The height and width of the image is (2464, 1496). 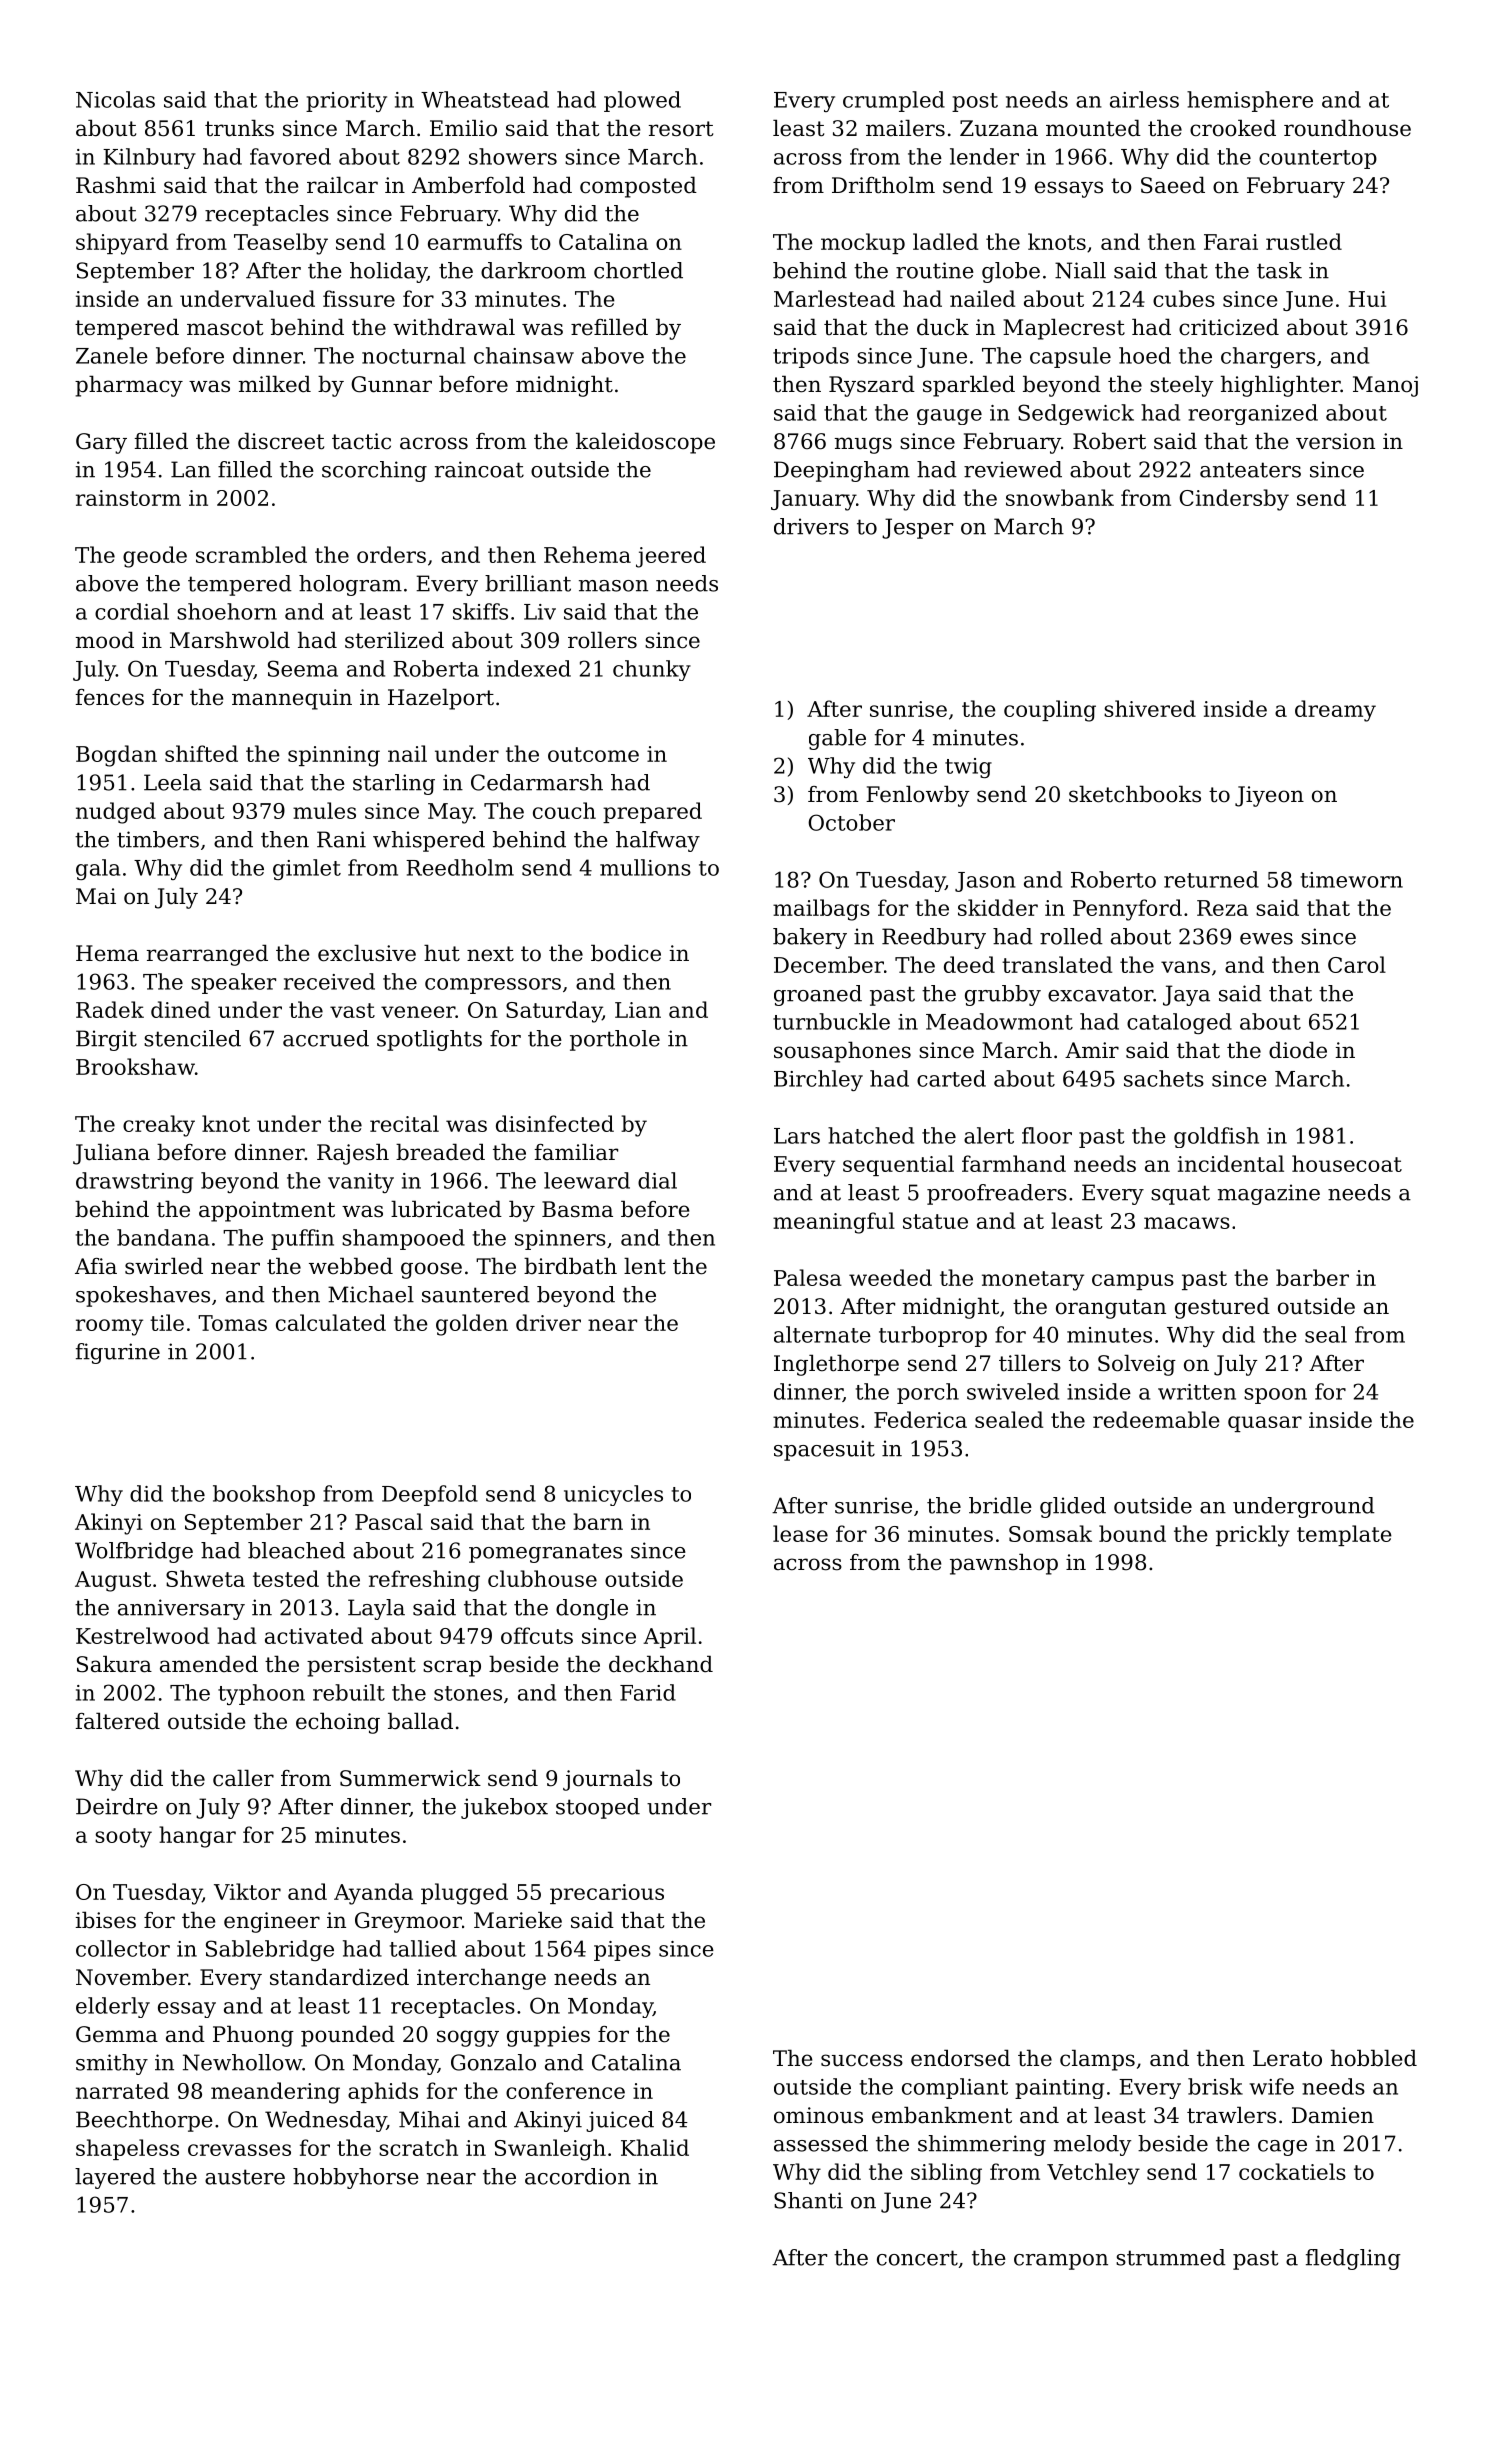 What do you see at coordinates (871, 1135) in the image?
I see `hatched` at bounding box center [871, 1135].
